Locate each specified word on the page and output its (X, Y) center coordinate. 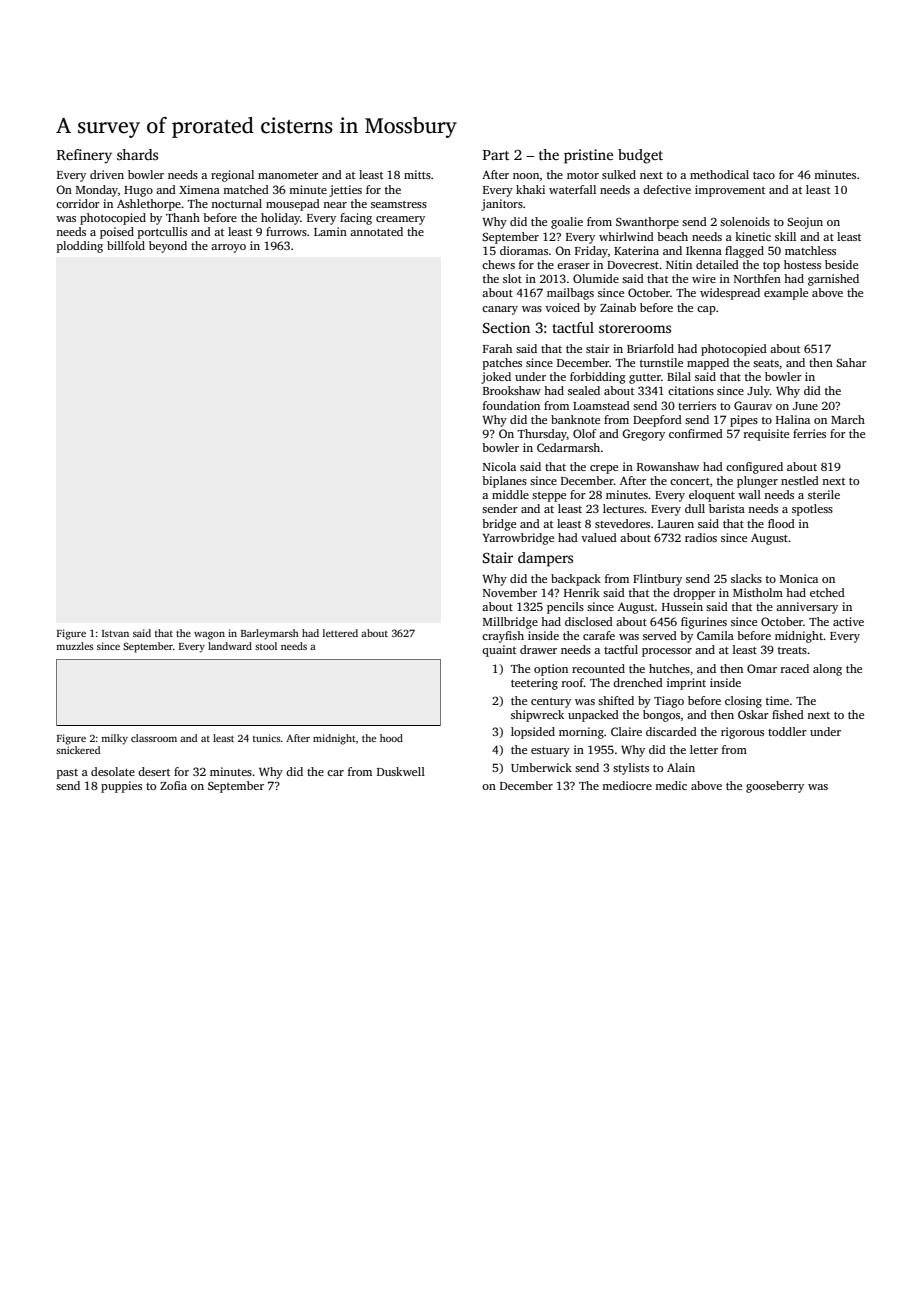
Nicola (499, 466)
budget (640, 156)
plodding (80, 247)
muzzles (74, 646)
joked (496, 378)
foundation (511, 405)
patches (502, 364)
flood (781, 523)
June (805, 406)
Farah (497, 348)
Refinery (84, 156)
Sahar (851, 362)
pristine (588, 156)
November (510, 592)
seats (766, 363)
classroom (154, 738)
